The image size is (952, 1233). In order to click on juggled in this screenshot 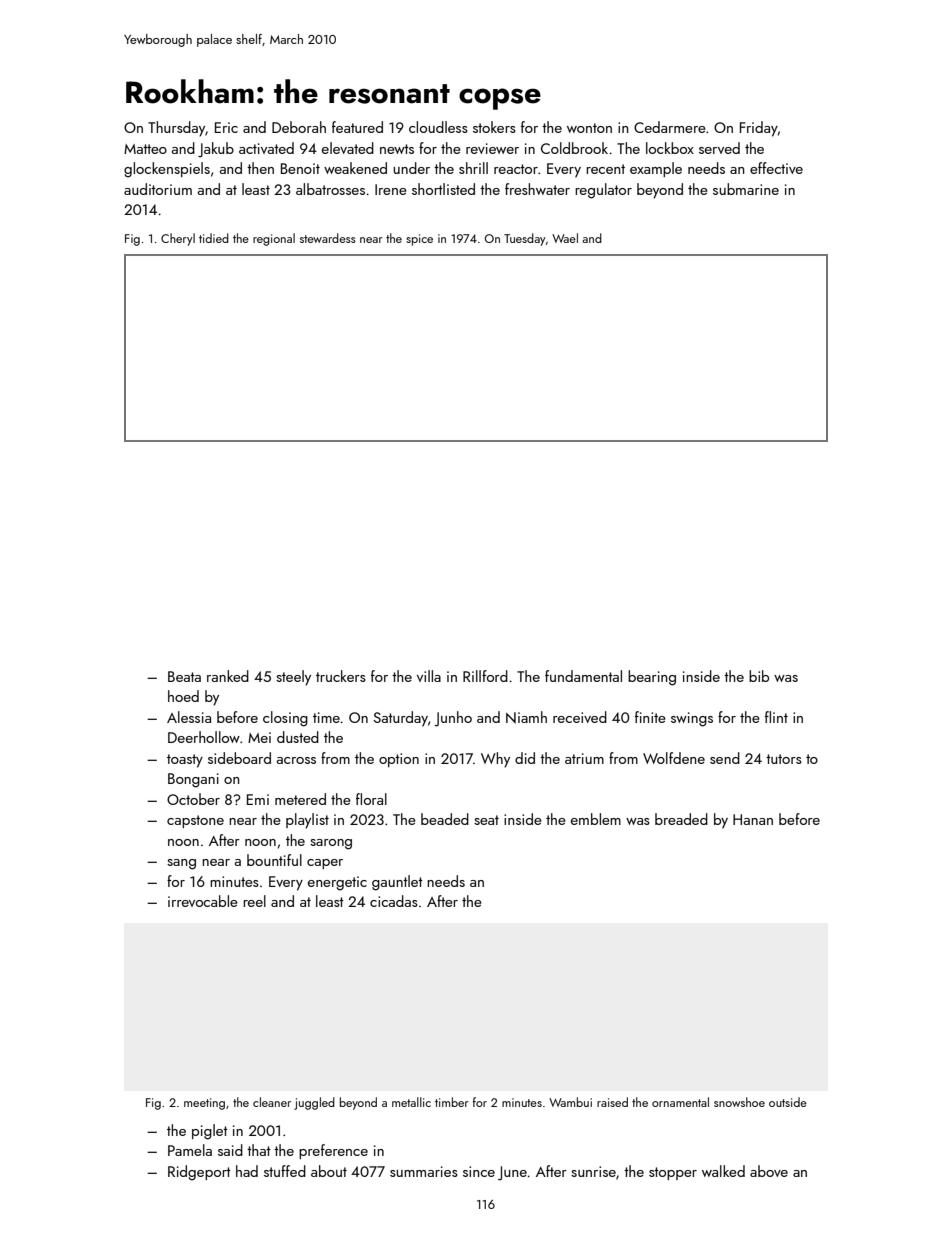, I will do `click(314, 1103)`.
